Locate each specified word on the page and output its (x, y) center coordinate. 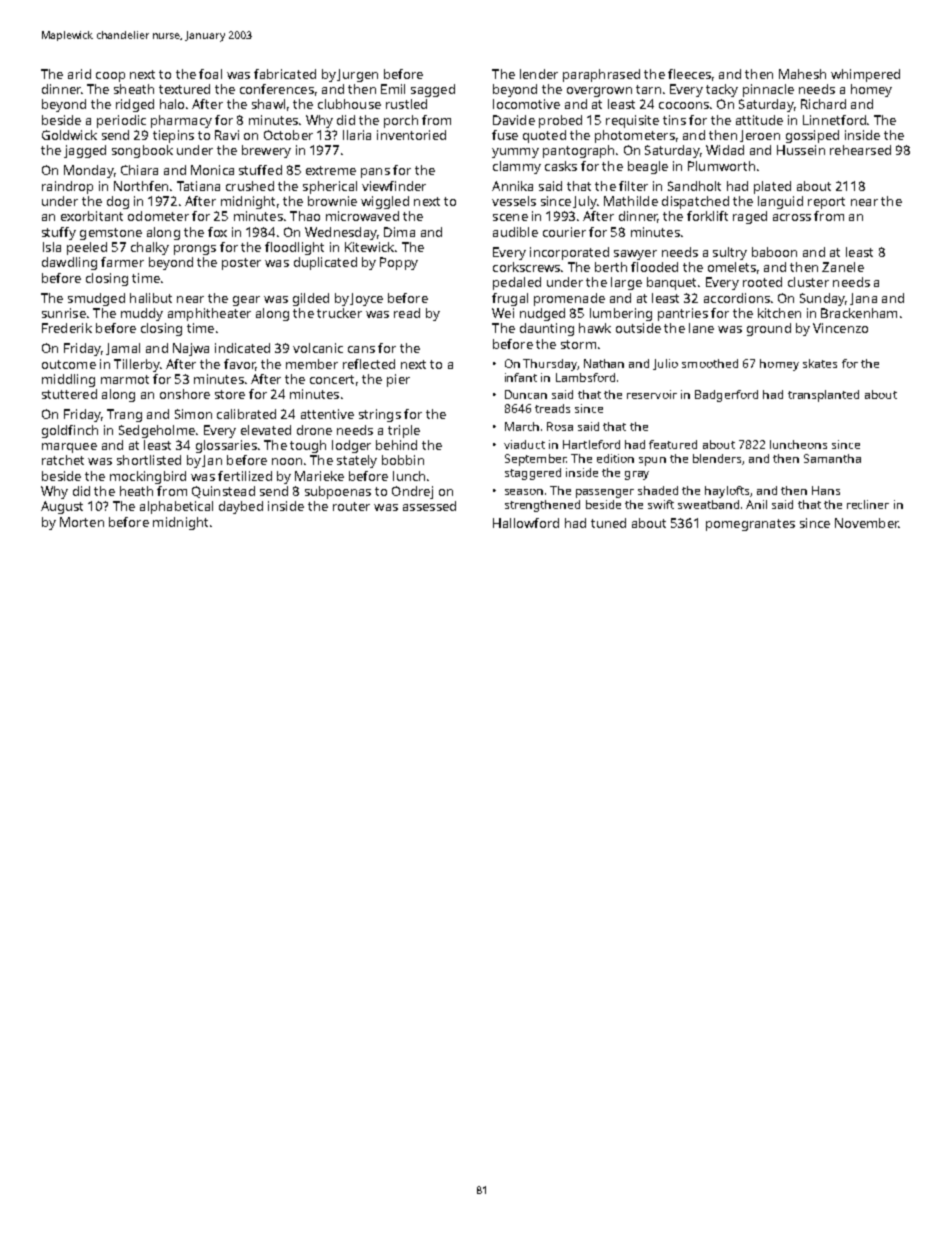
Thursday (550, 365)
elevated (266, 430)
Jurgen (357, 75)
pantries (683, 314)
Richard (823, 104)
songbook (142, 151)
